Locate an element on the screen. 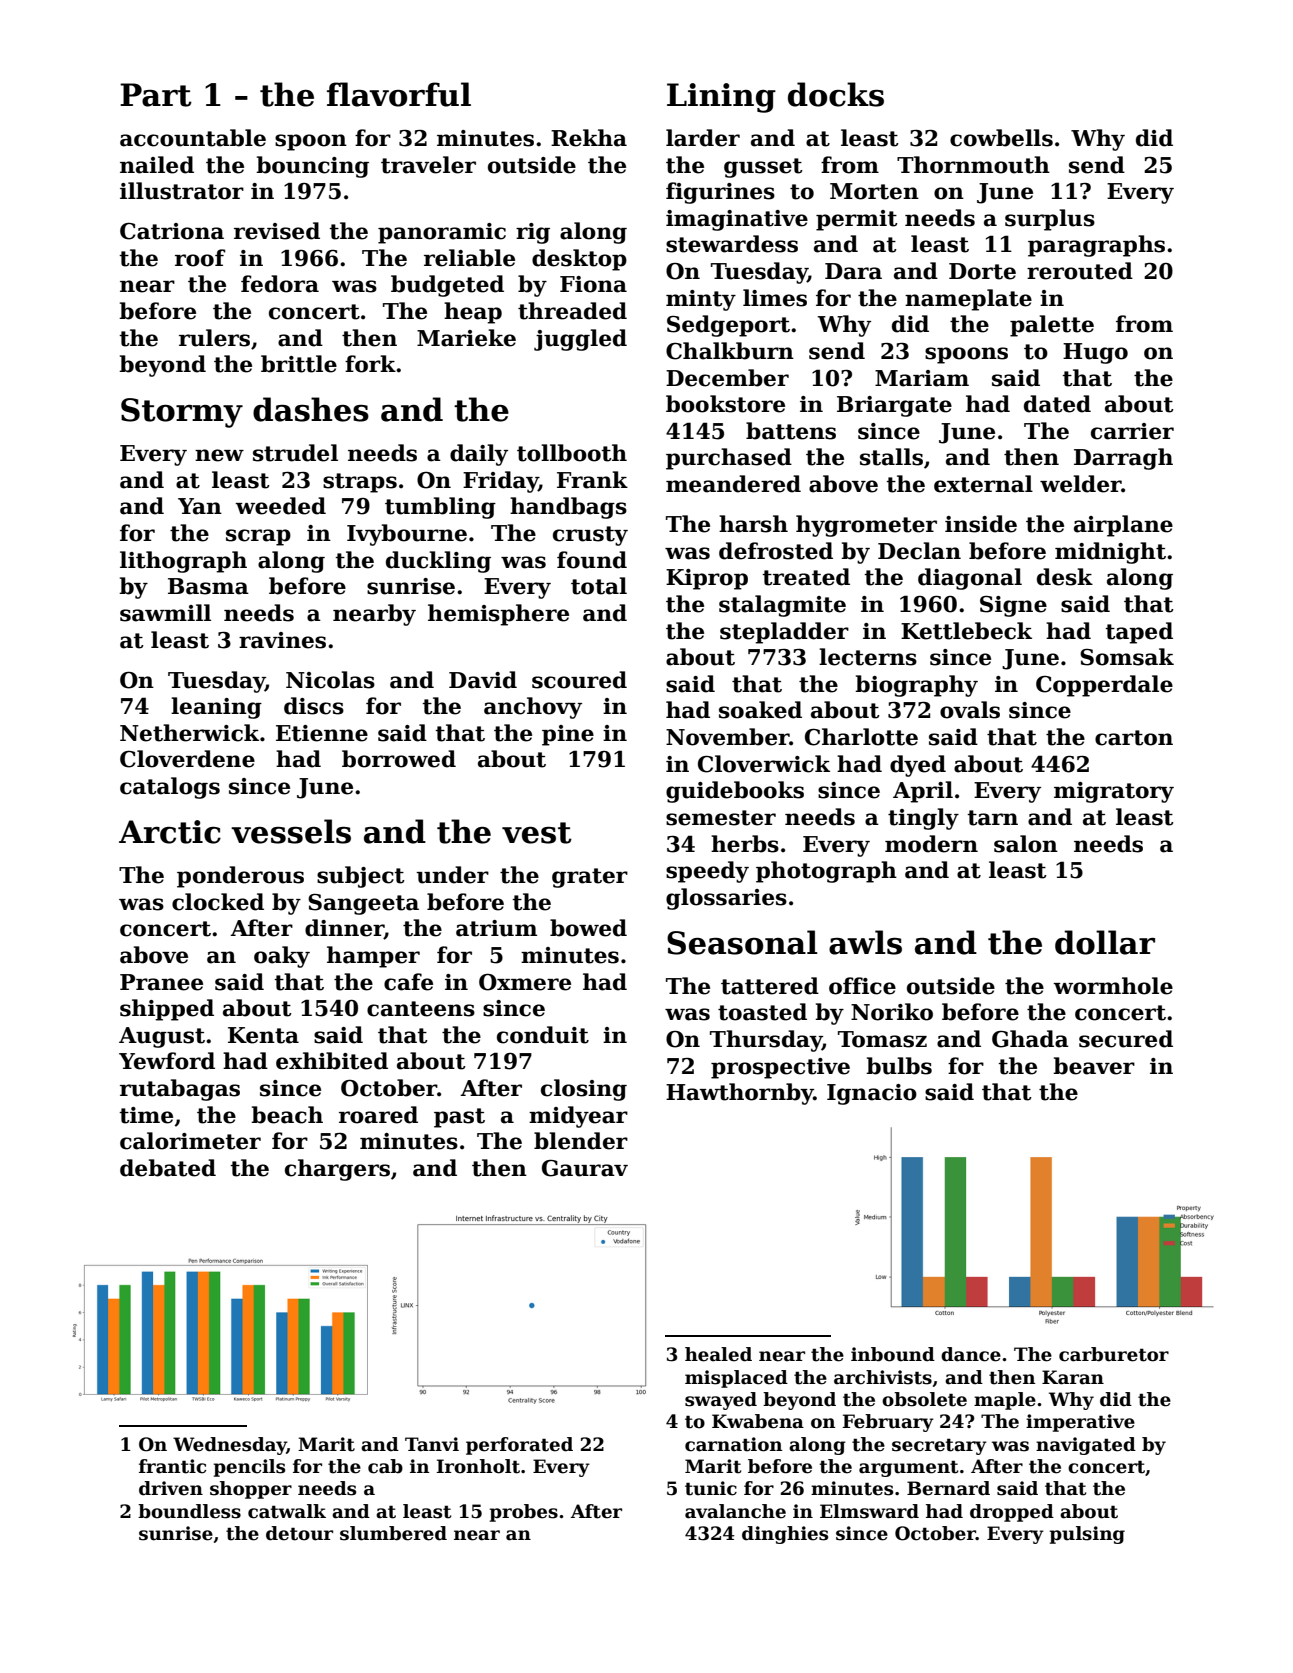 The height and width of the screenshot is (1673, 1293). dinghies is located at coordinates (785, 1535).
